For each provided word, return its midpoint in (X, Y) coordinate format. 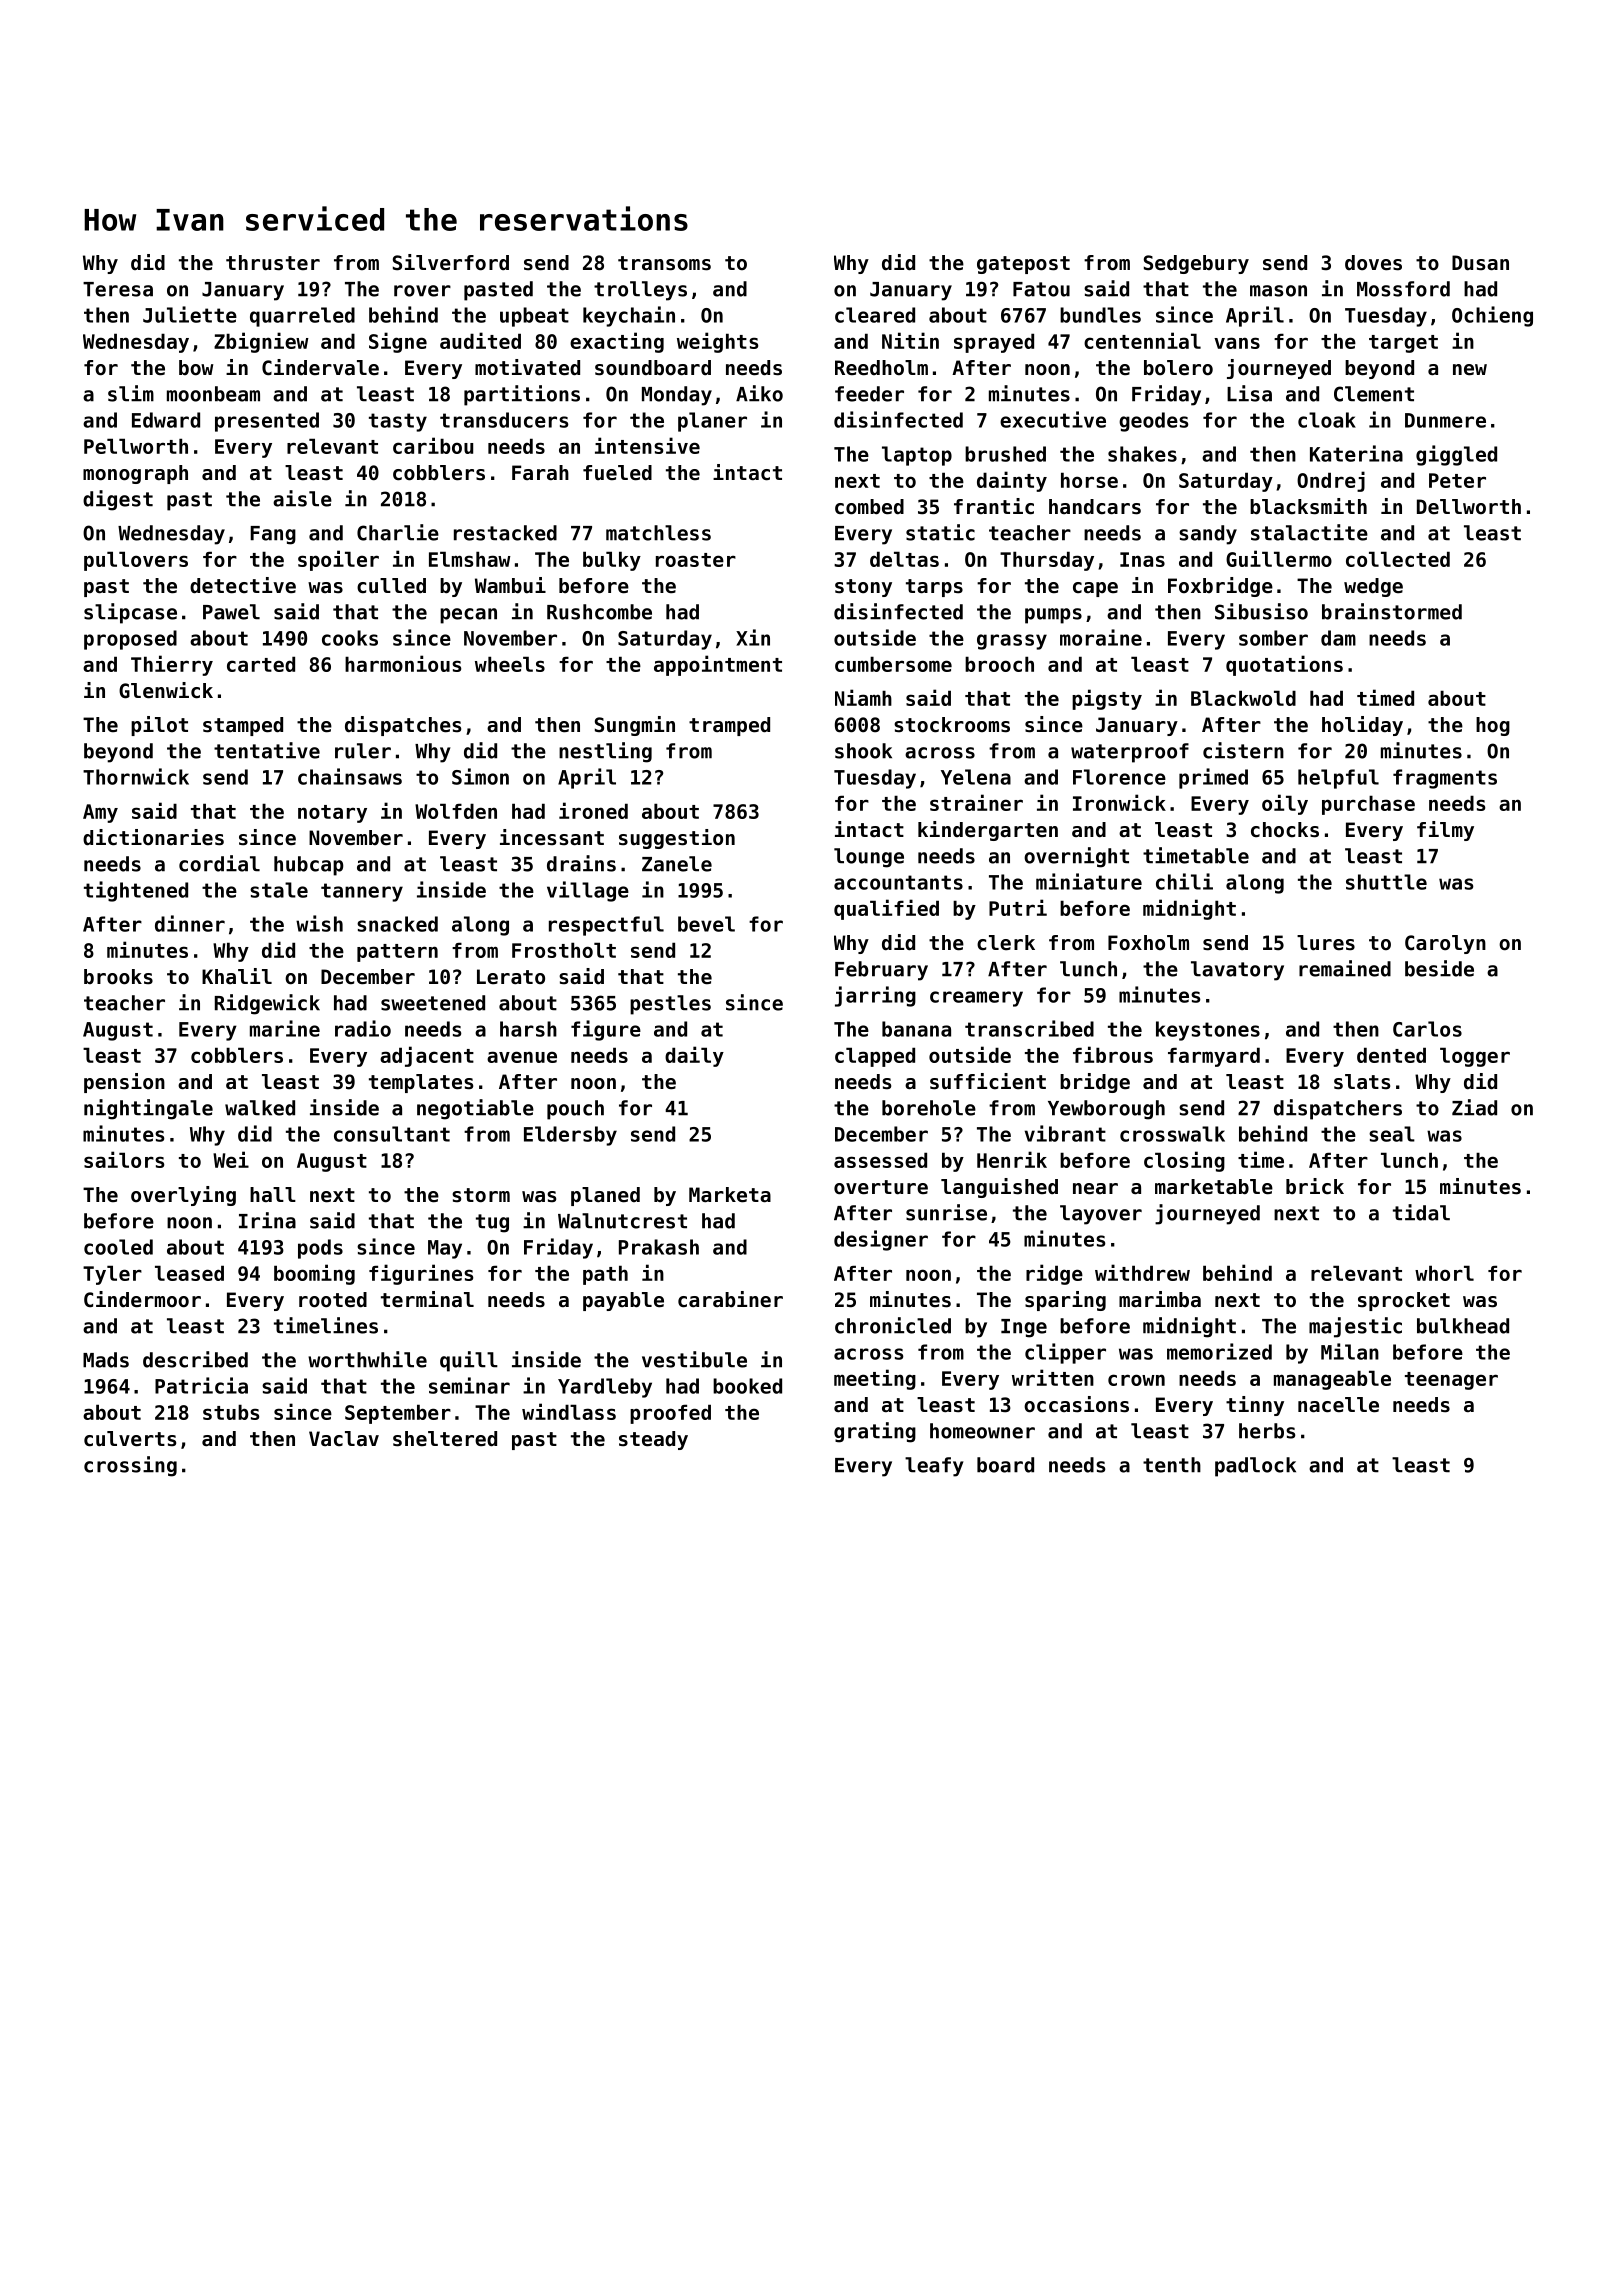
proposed (130, 640)
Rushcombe (599, 612)
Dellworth (1469, 506)
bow (196, 368)
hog (1493, 726)
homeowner (982, 1431)
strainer (976, 802)
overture (881, 1187)
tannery (362, 892)
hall (273, 1194)
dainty (1012, 481)
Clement (1374, 394)
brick (1315, 1186)
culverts (130, 1439)
